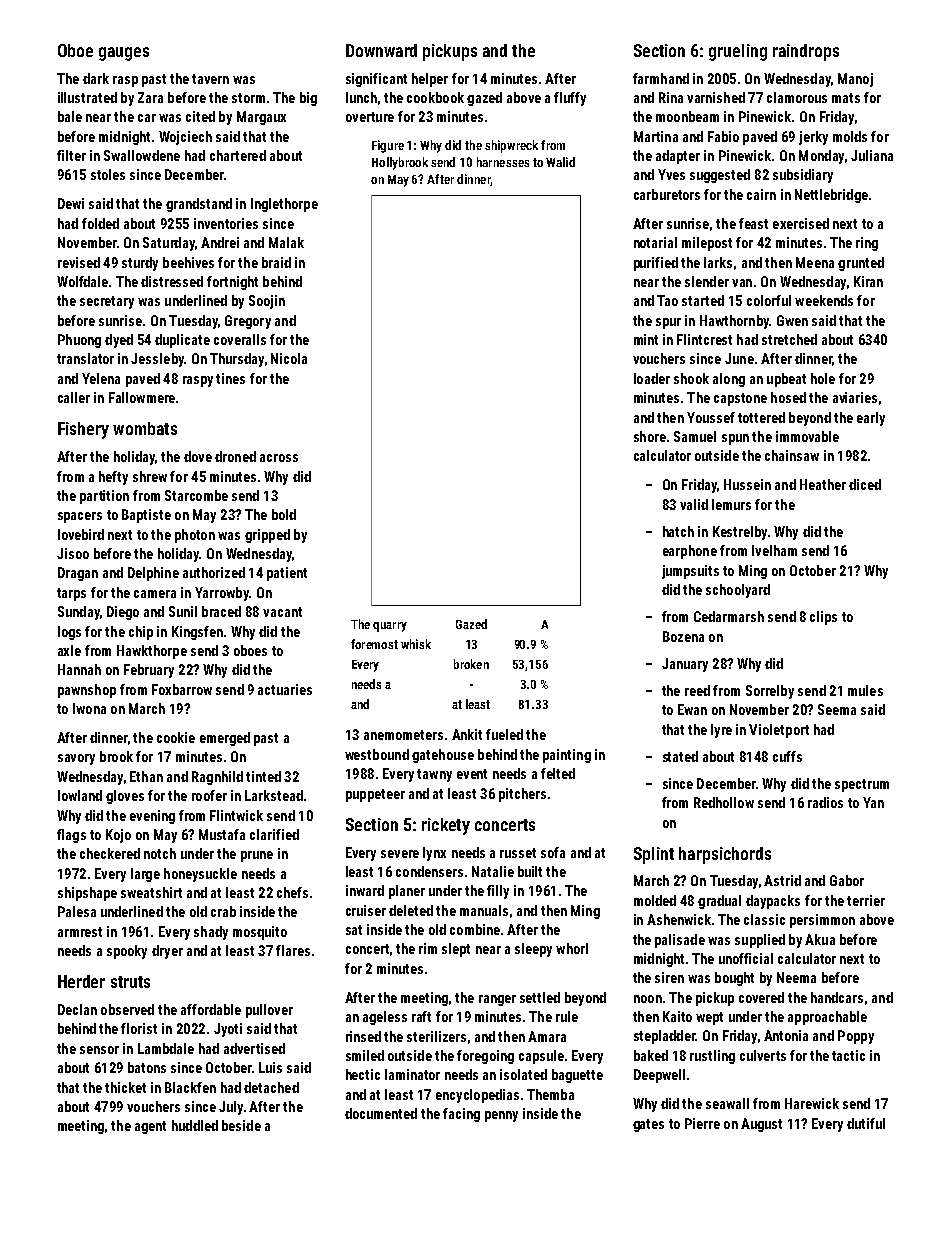  Describe the element at coordinates (381, 50) in the document. I see `Downward` at that location.
